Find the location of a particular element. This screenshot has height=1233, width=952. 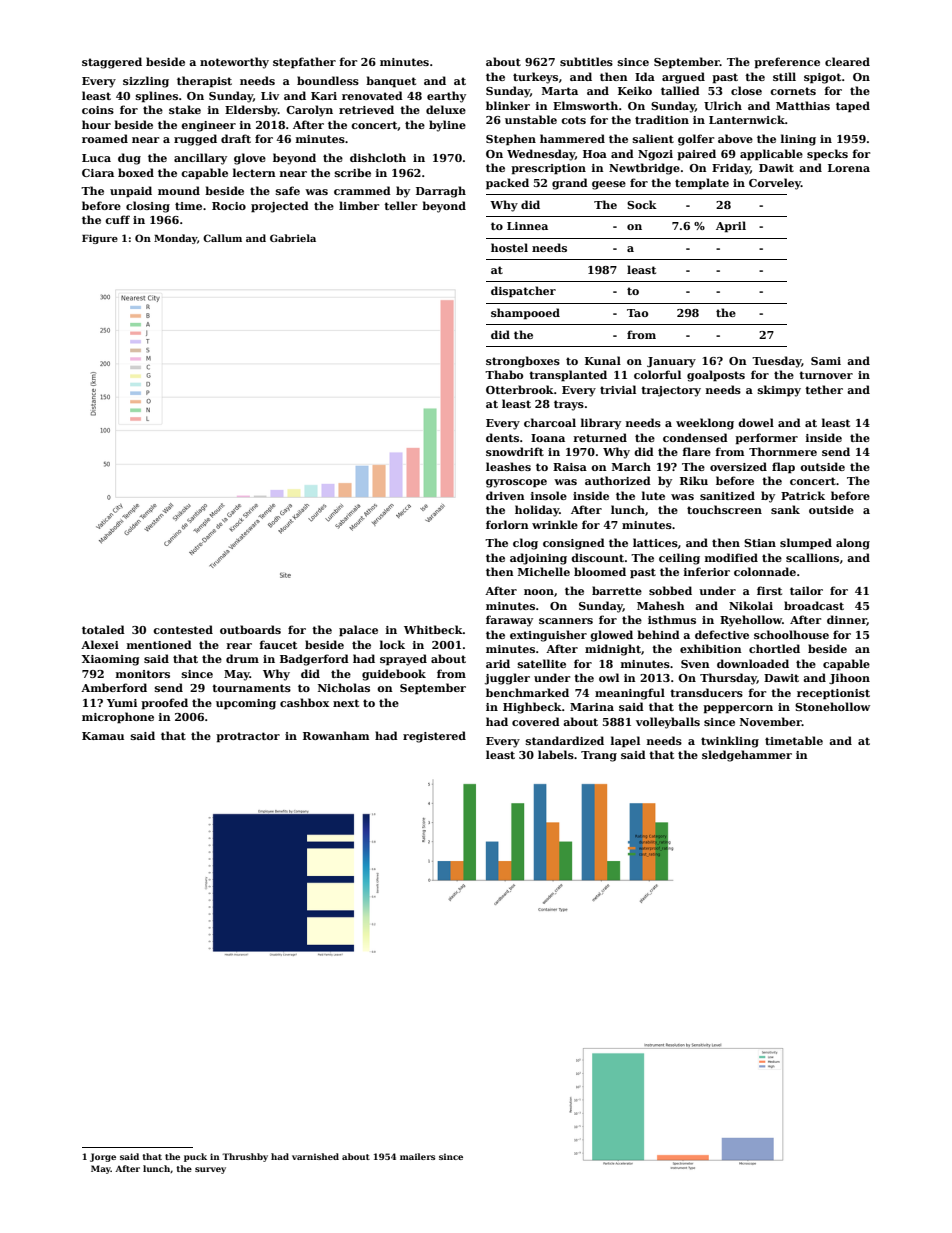

Patrick is located at coordinates (803, 495).
